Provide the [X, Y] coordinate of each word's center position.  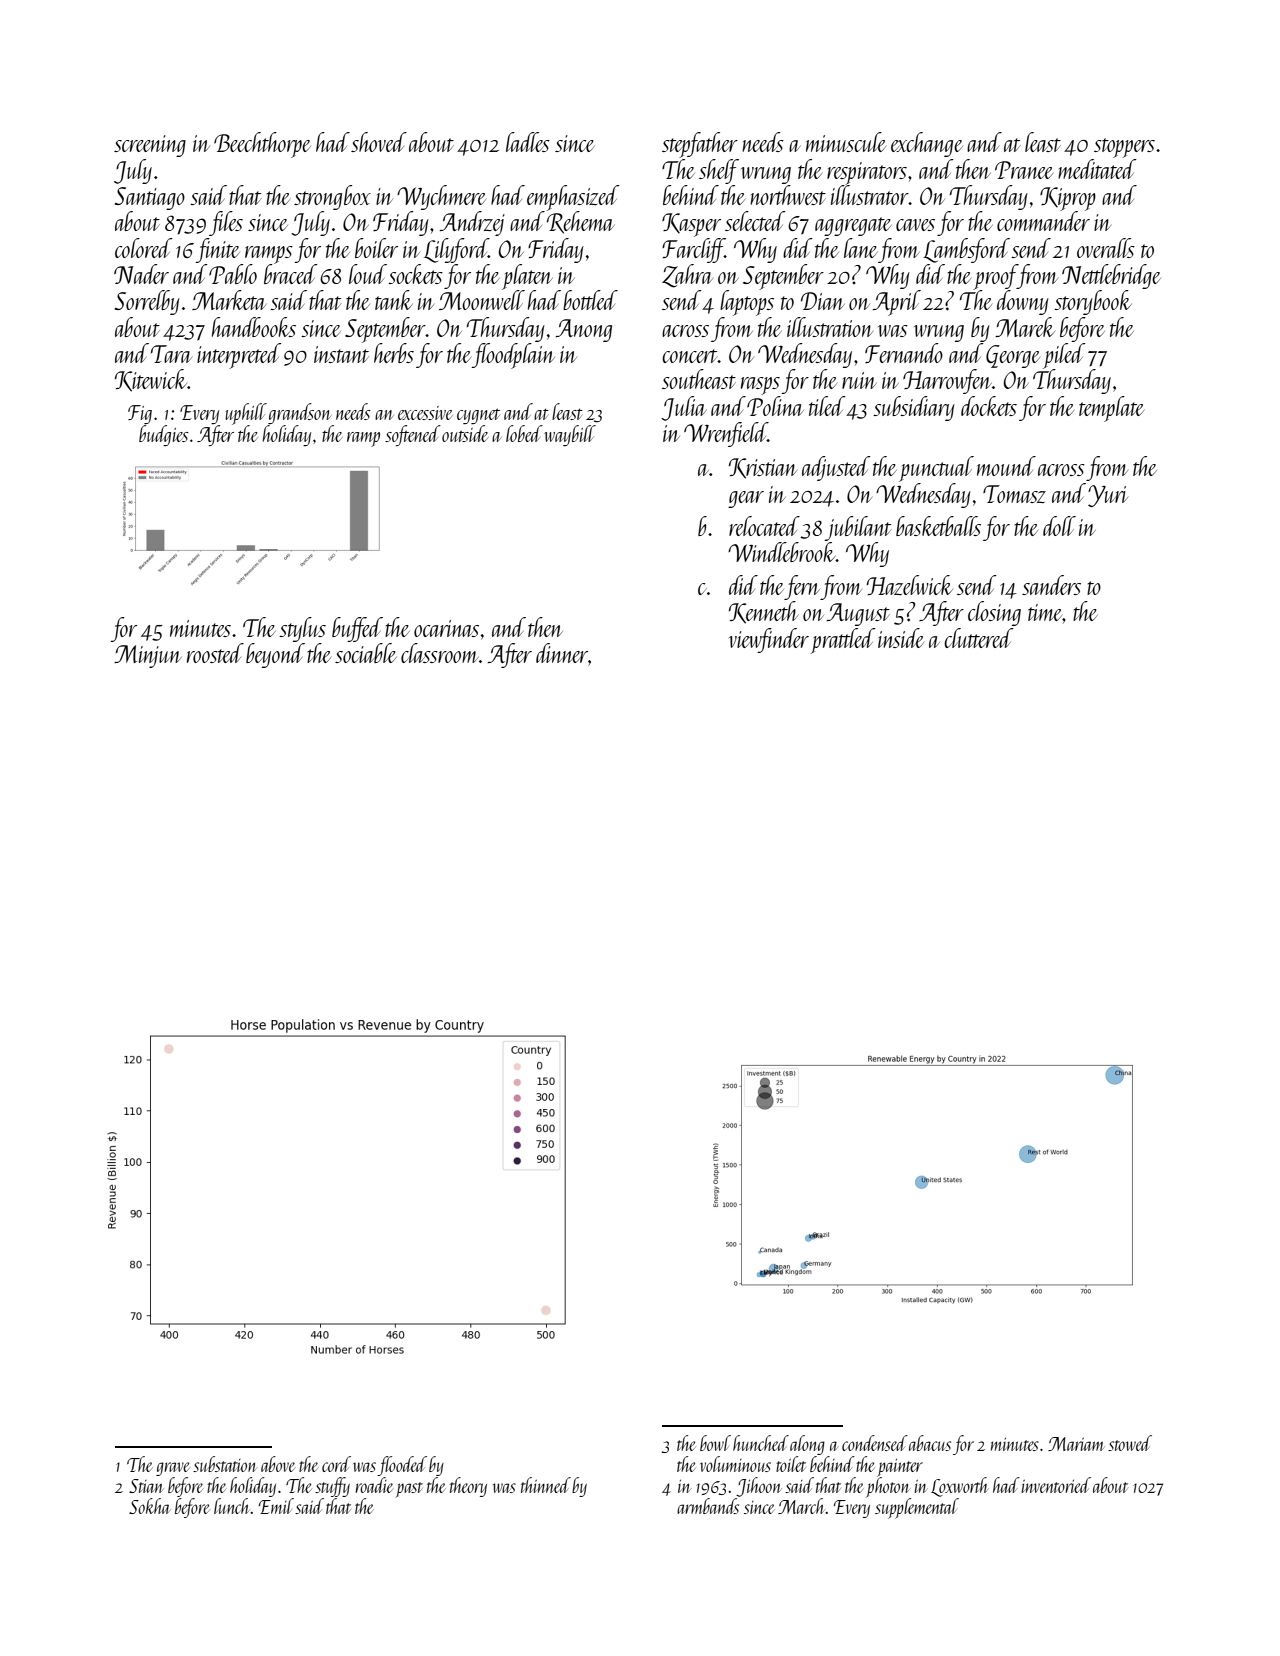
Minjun [148, 656]
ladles [528, 142]
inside [901, 638]
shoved [379, 142]
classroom [439, 653]
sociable [366, 653]
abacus [930, 1443]
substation [225, 1464]
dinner [562, 653]
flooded [402, 1466]
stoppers [1124, 148]
